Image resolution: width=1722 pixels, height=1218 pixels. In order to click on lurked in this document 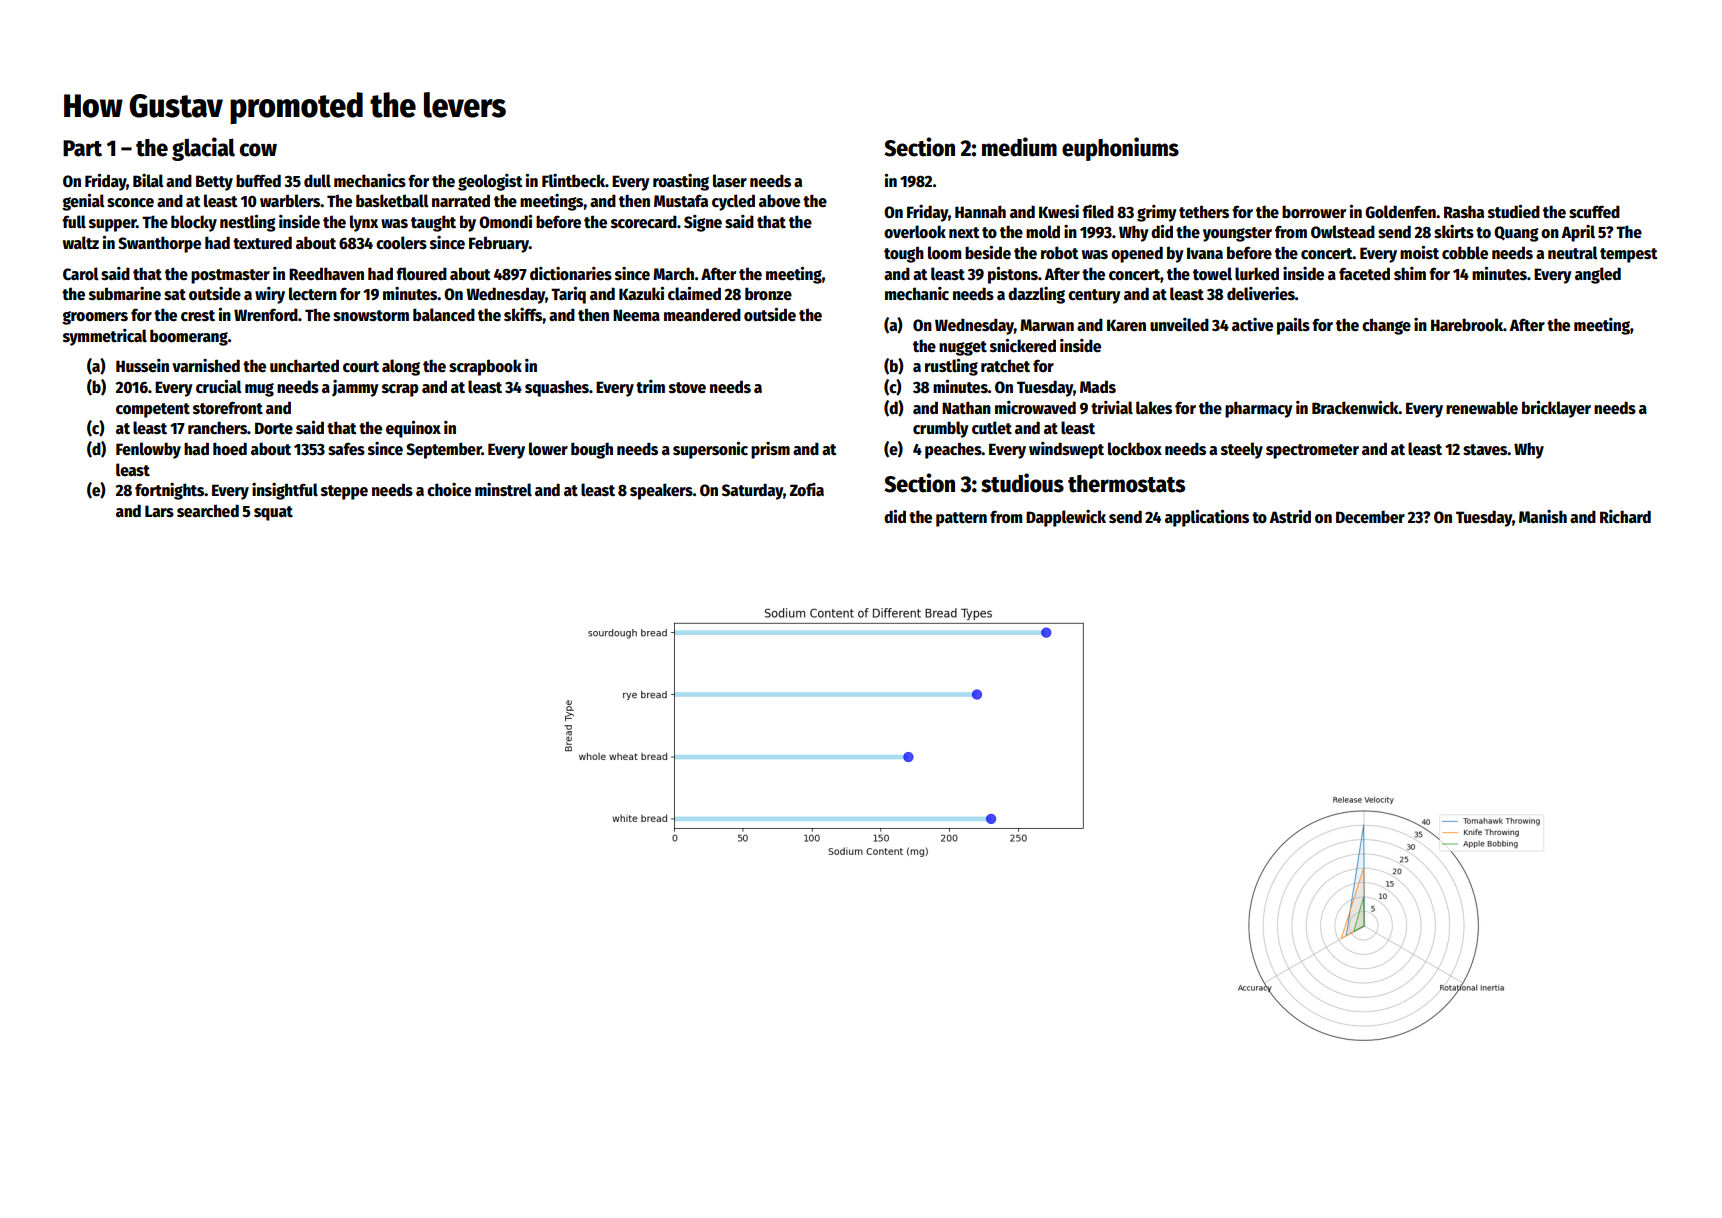, I will do `click(1257, 273)`.
